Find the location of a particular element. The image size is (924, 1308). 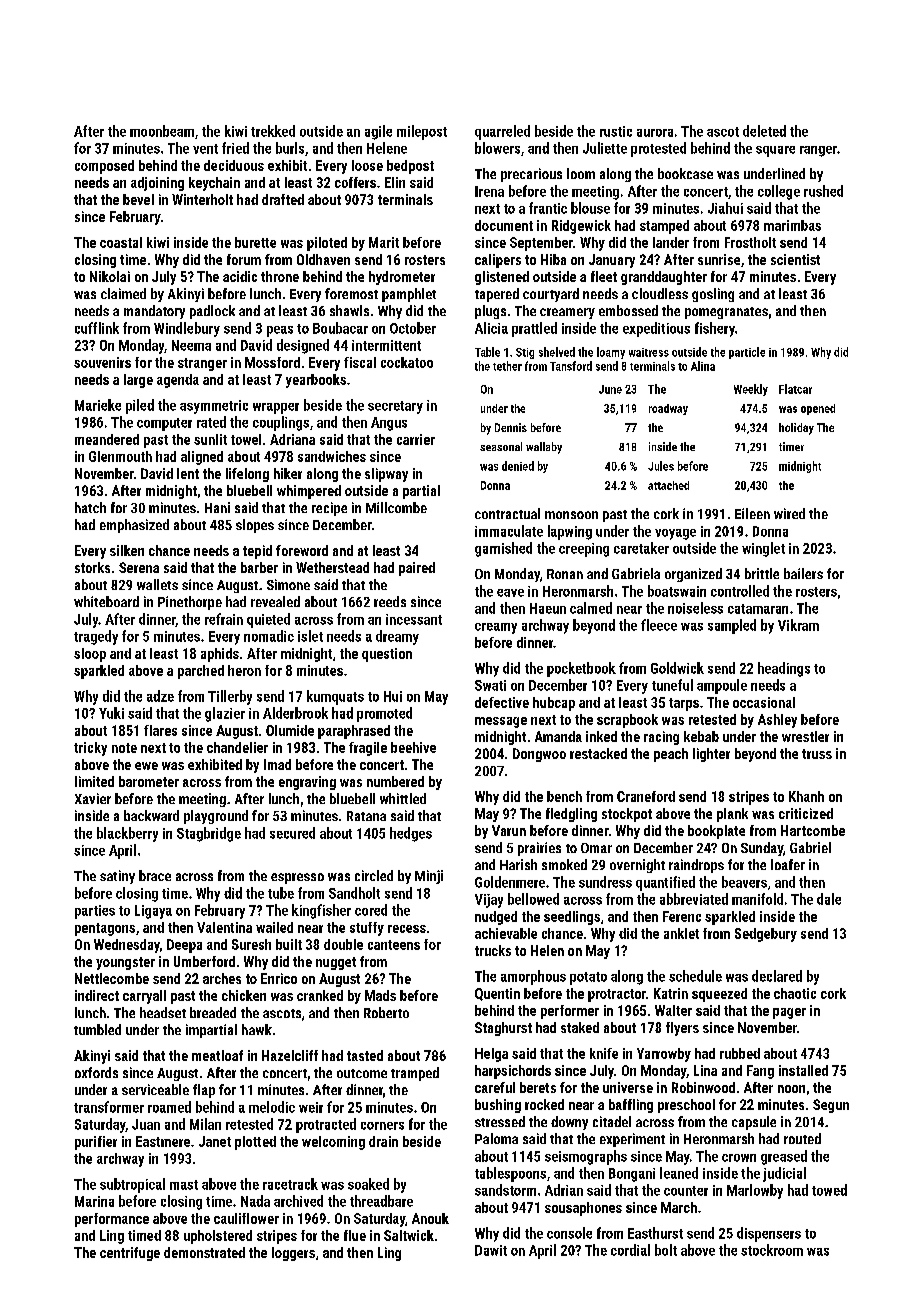

moonbeam is located at coordinates (162, 131).
